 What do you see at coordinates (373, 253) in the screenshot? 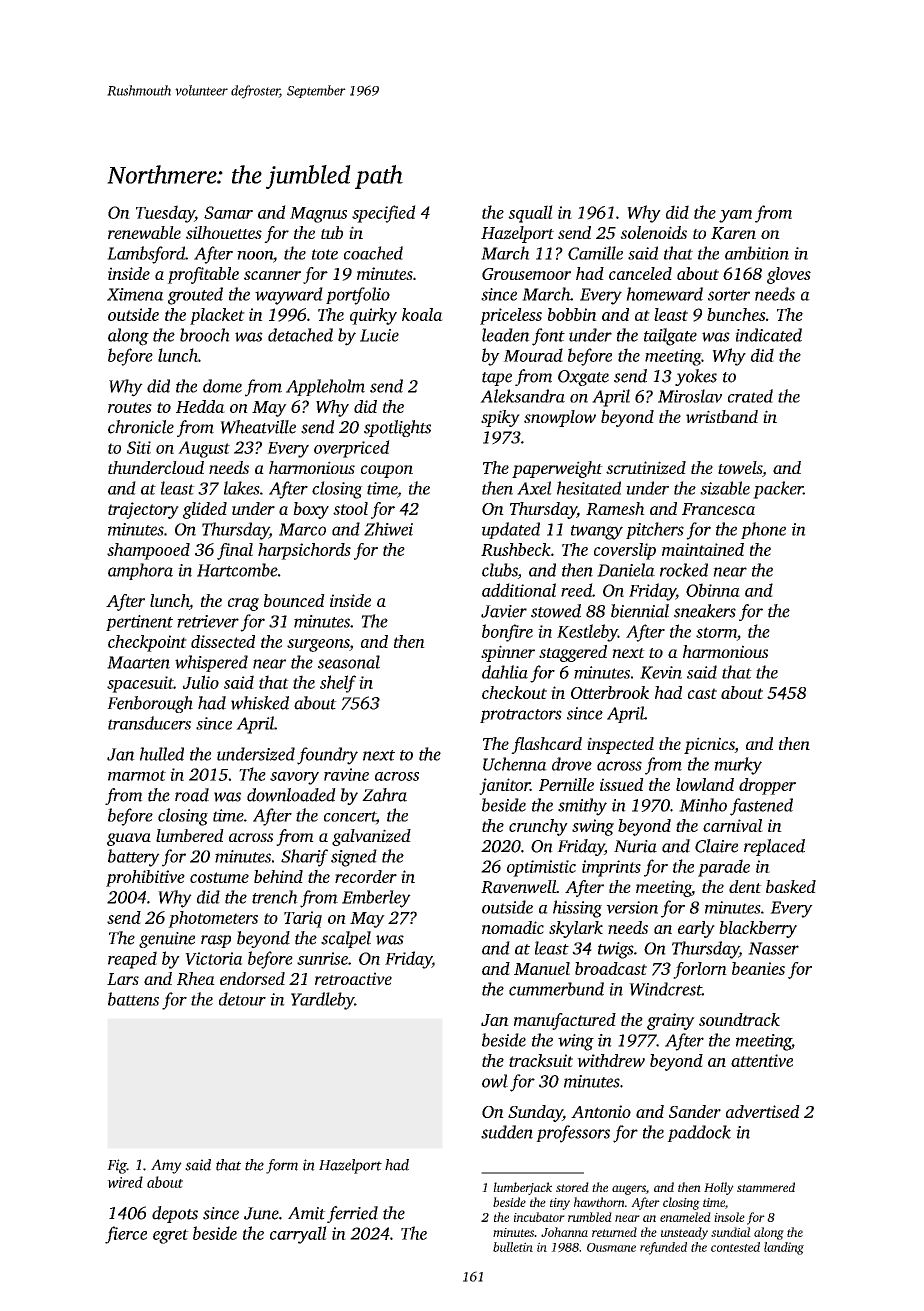
I see `coached` at bounding box center [373, 253].
